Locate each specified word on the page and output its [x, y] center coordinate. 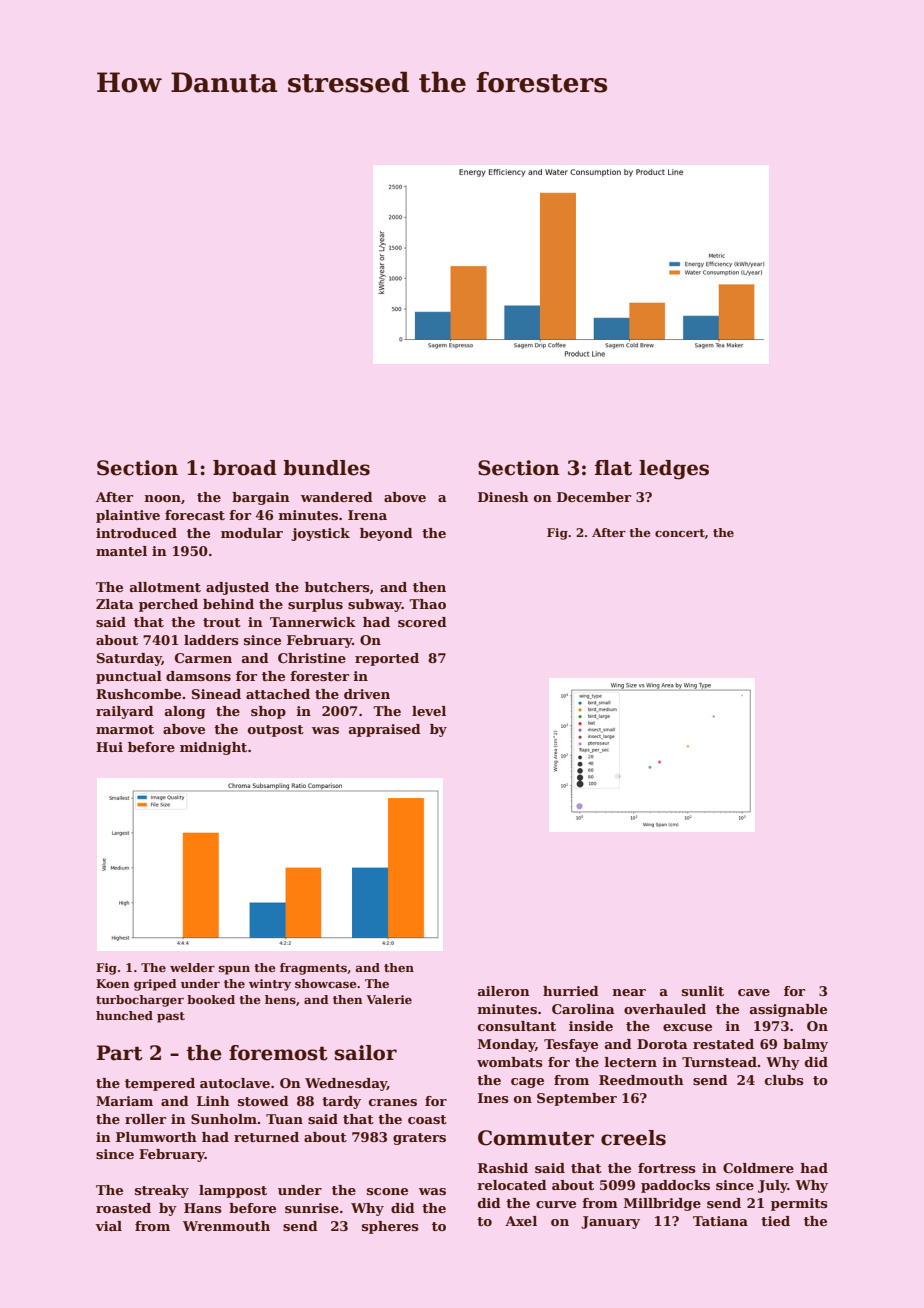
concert [680, 533]
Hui [109, 747]
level [429, 711]
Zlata [115, 604]
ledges [674, 470]
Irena [367, 515]
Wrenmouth [226, 1226]
